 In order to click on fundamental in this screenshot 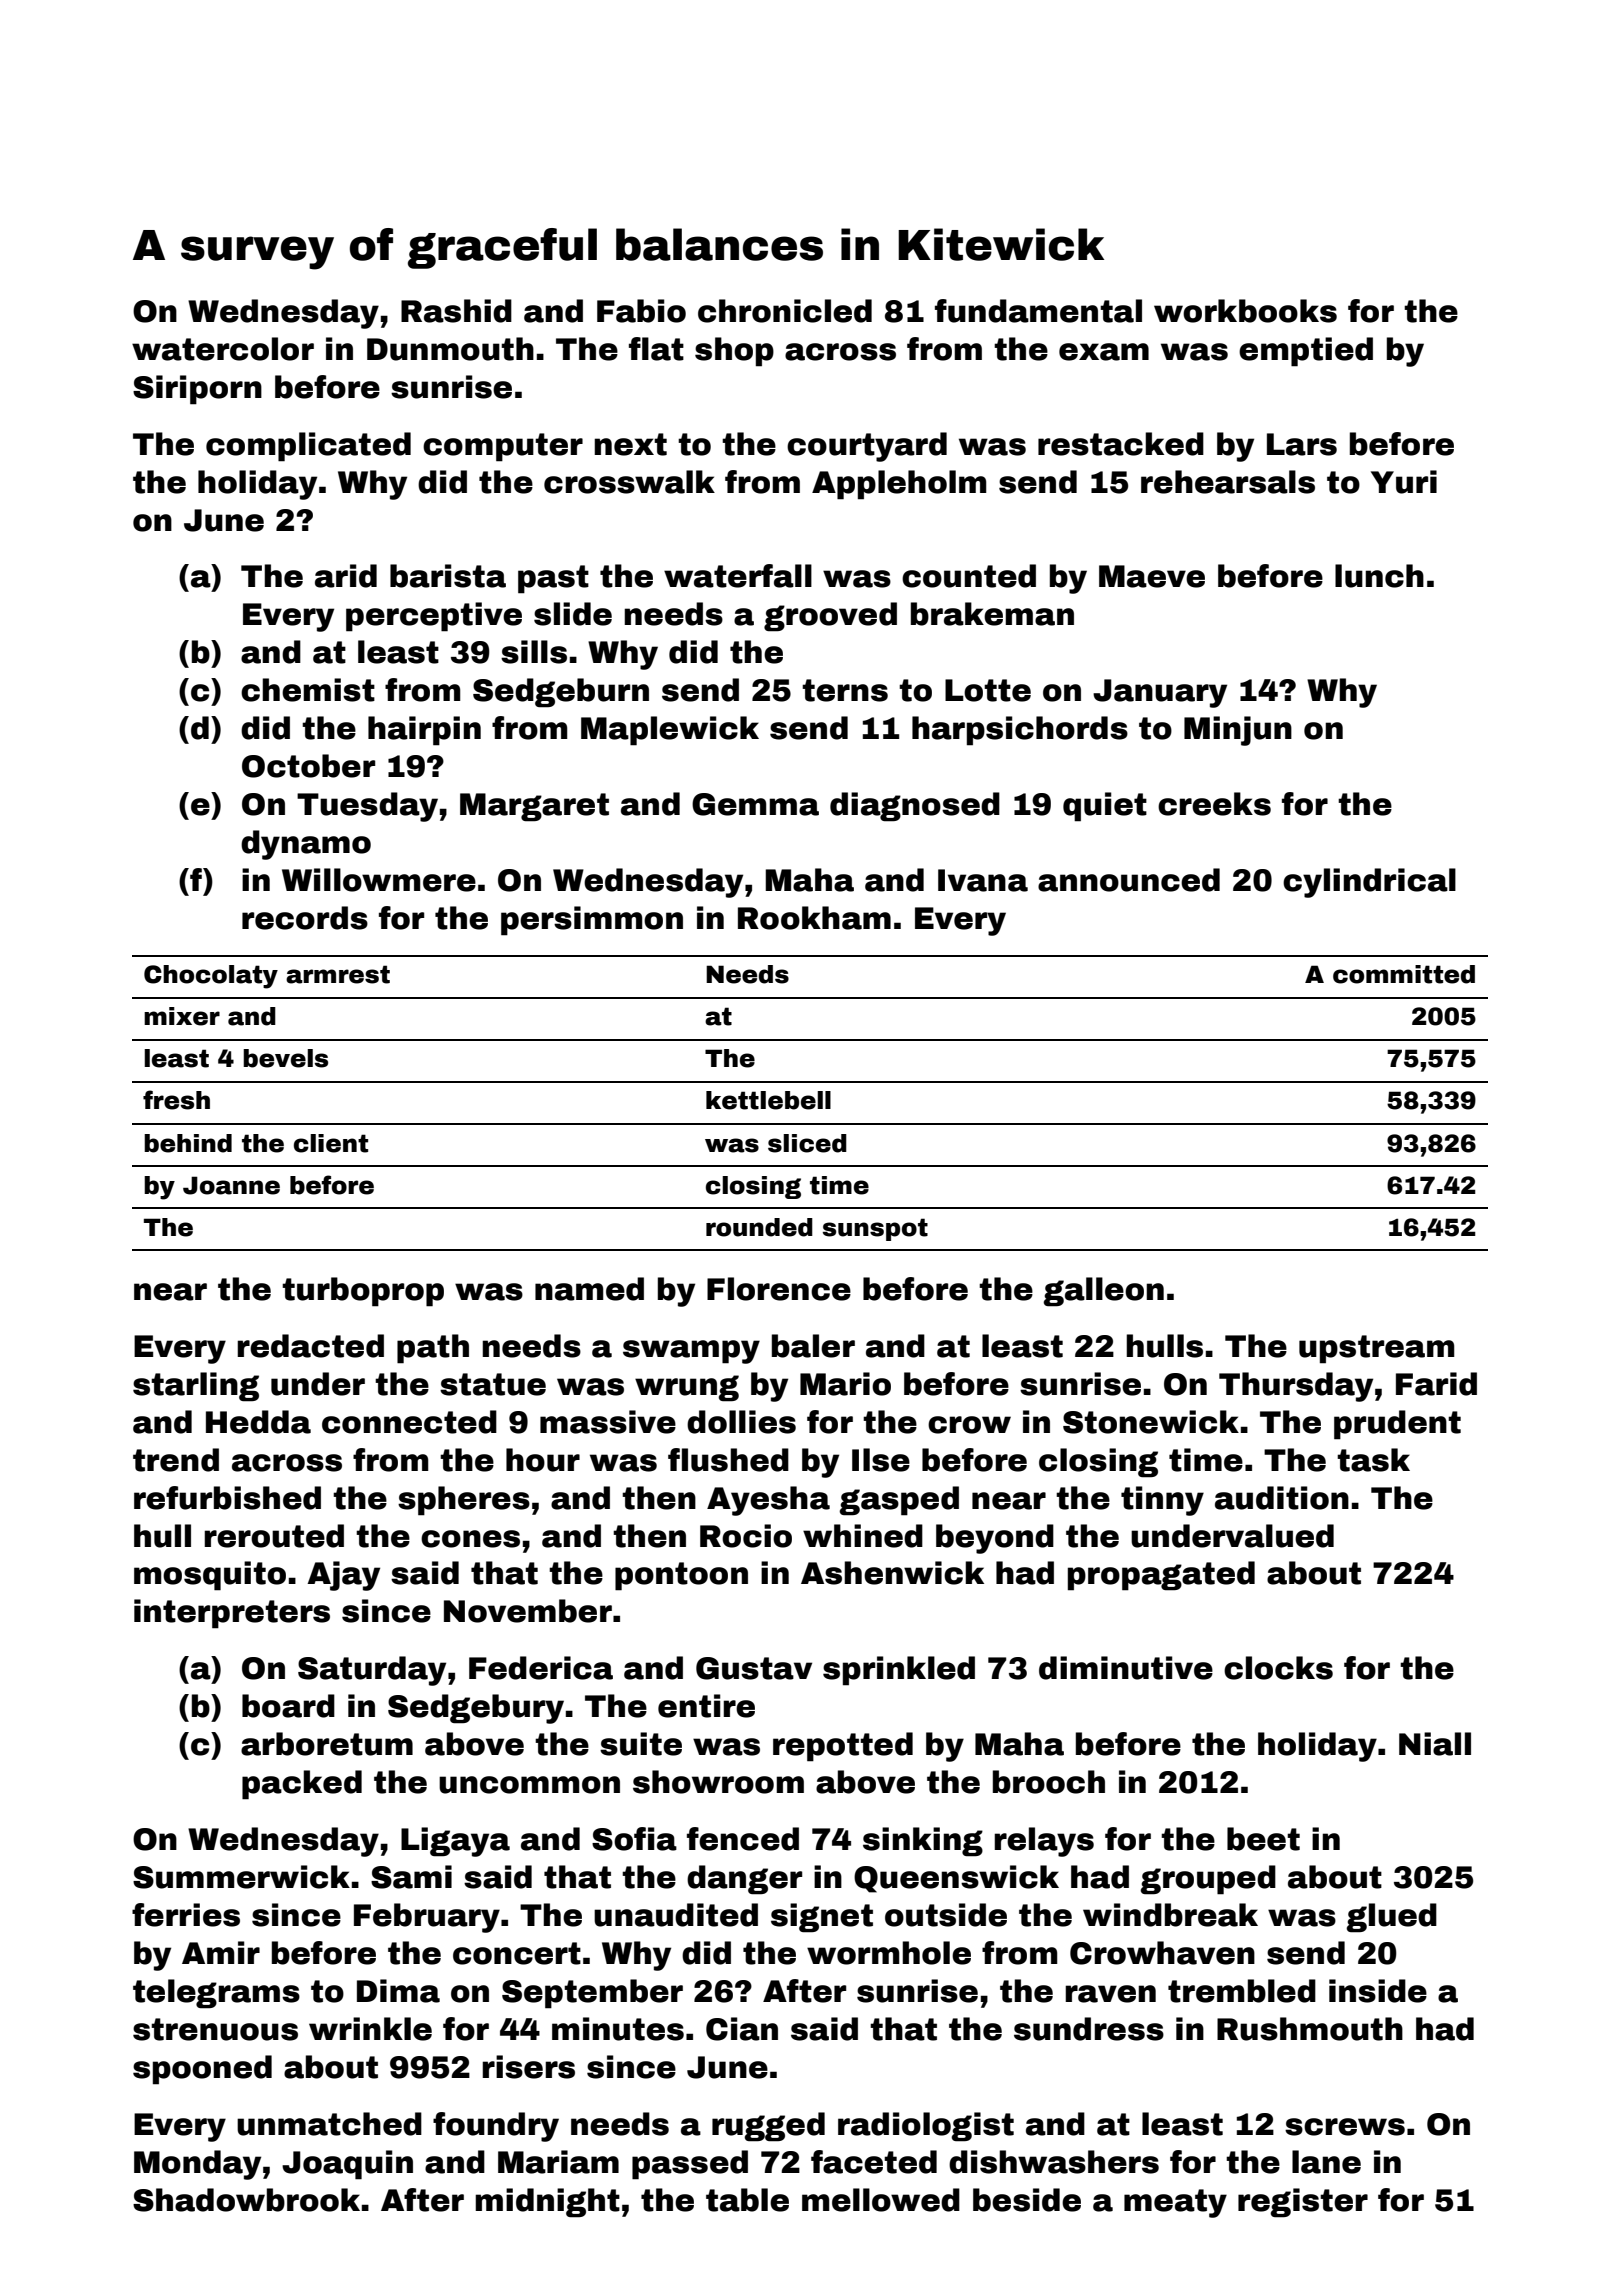, I will do `click(1038, 311)`.
